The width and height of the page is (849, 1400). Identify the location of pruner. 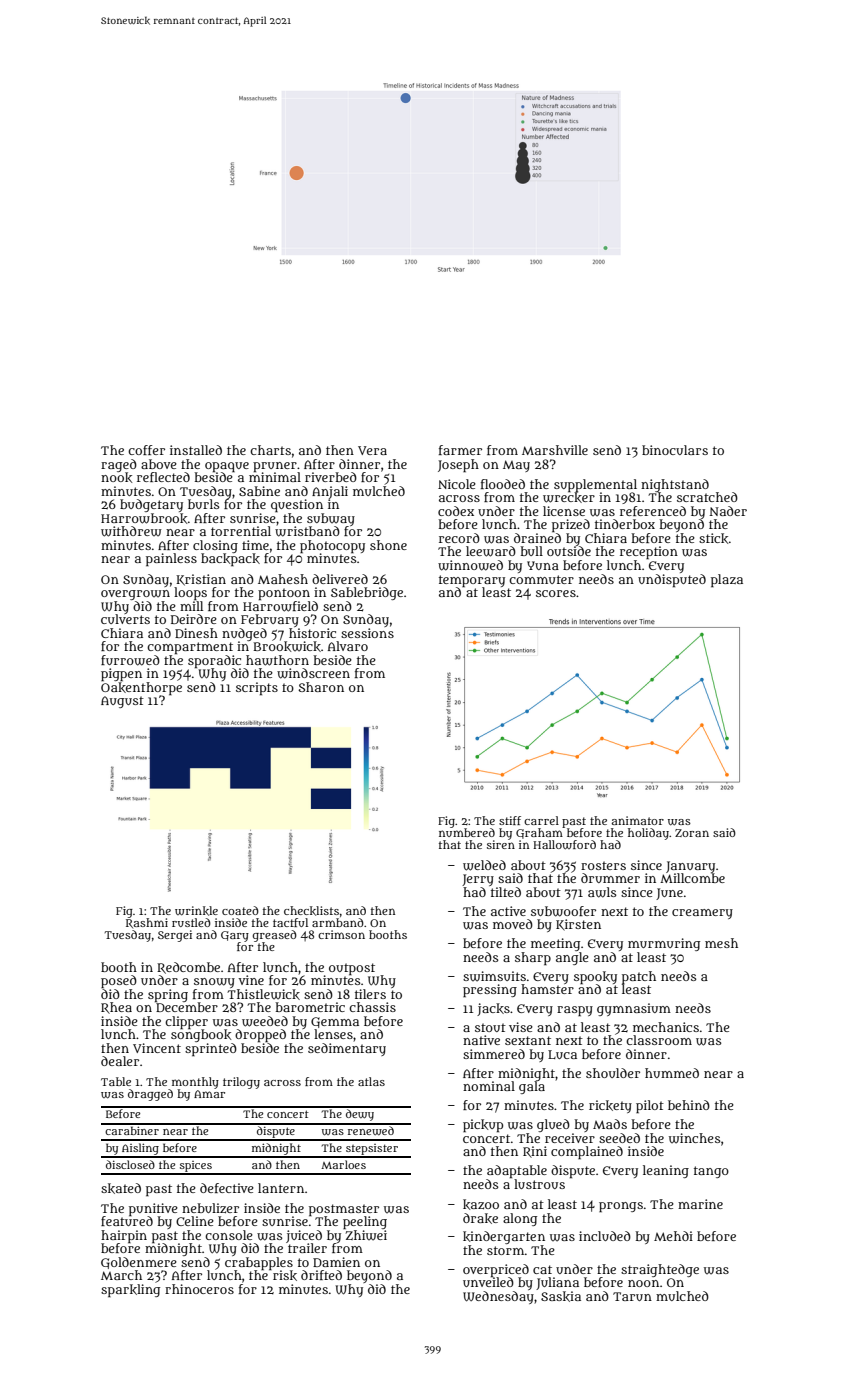
(275, 467).
